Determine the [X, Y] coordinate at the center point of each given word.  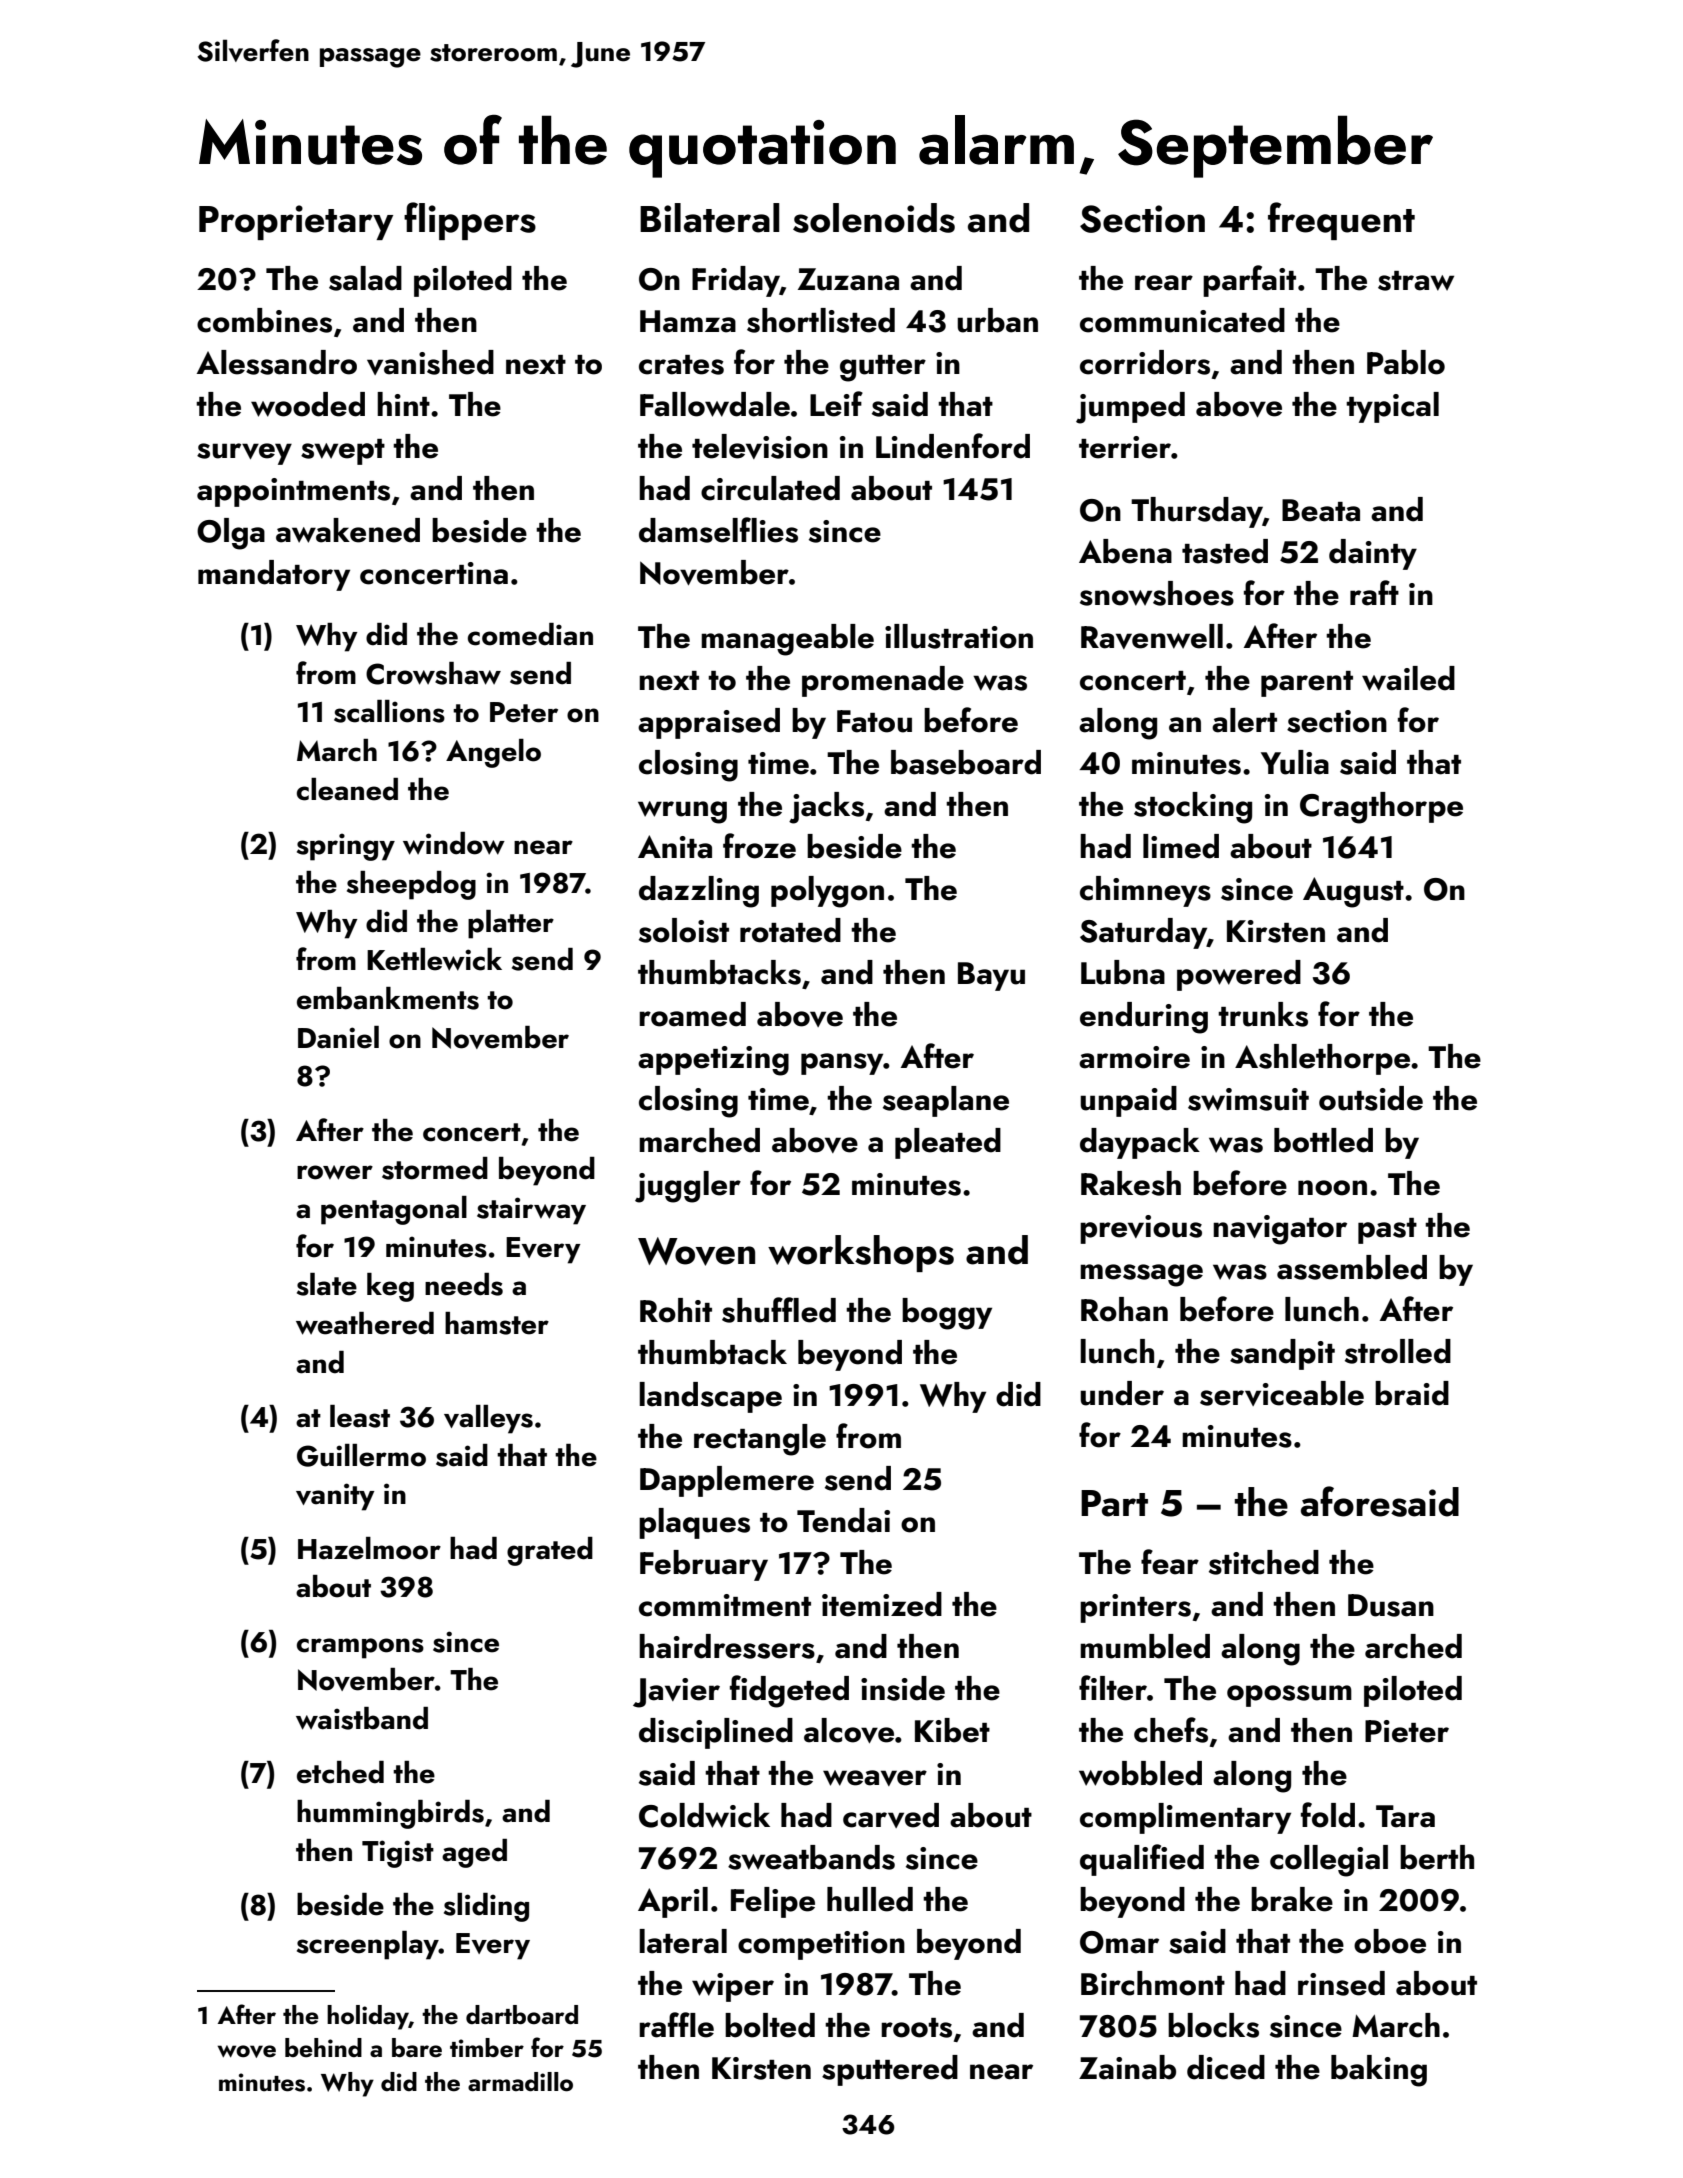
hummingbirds [390, 1814]
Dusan [1391, 1605]
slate [327, 1284]
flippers [470, 221]
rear [1164, 283]
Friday [736, 281]
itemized [882, 1604]
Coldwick [704, 1815]
